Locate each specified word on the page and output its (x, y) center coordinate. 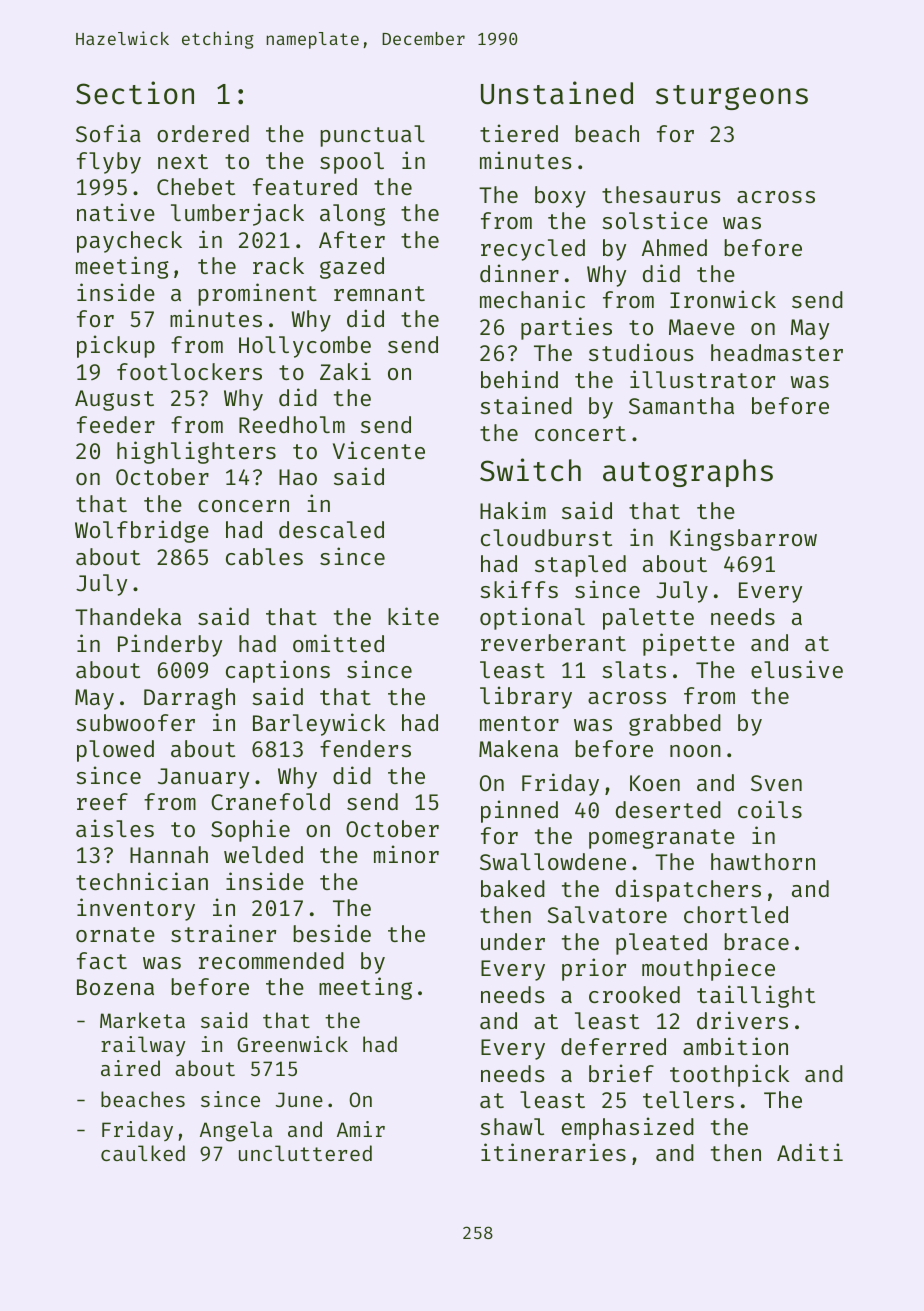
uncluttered (305, 1153)
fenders (365, 748)
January (203, 778)
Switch (530, 470)
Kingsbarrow (743, 539)
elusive (797, 669)
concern (243, 506)
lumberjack (237, 214)
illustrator (702, 379)
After (352, 239)
